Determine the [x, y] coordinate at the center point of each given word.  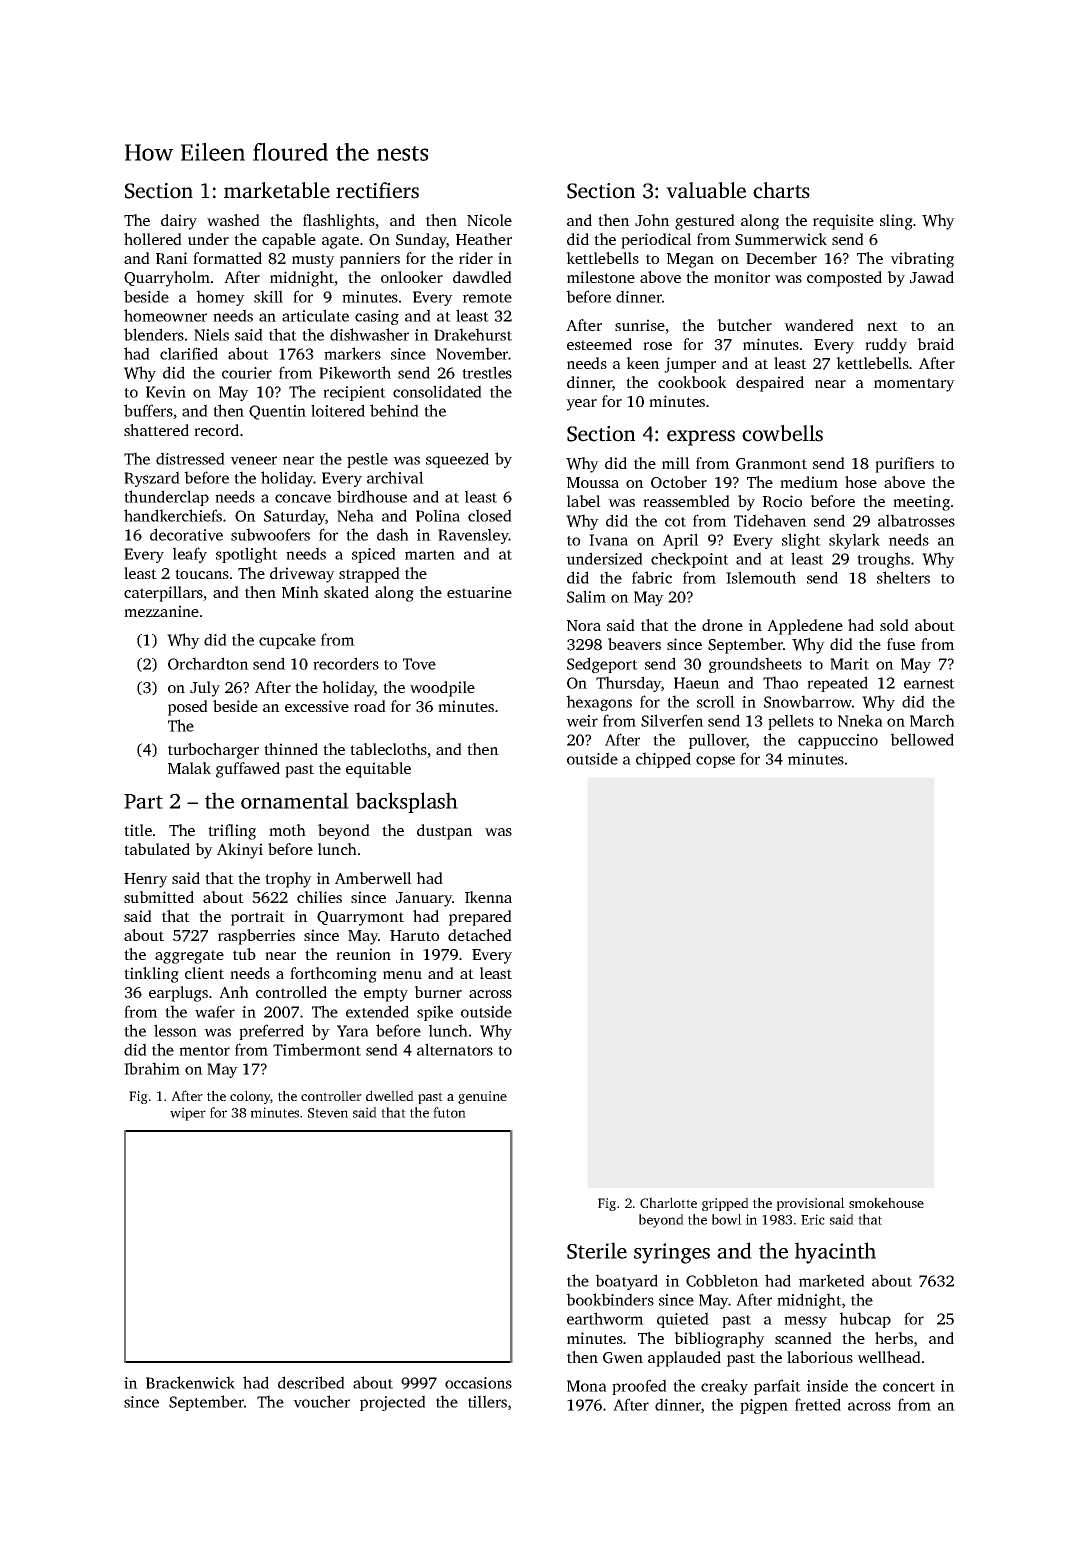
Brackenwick [190, 1382]
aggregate [189, 957]
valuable [706, 190]
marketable [277, 190]
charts [781, 190]
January [424, 899]
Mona [587, 1386]
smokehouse [886, 1202]
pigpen [764, 1406]
